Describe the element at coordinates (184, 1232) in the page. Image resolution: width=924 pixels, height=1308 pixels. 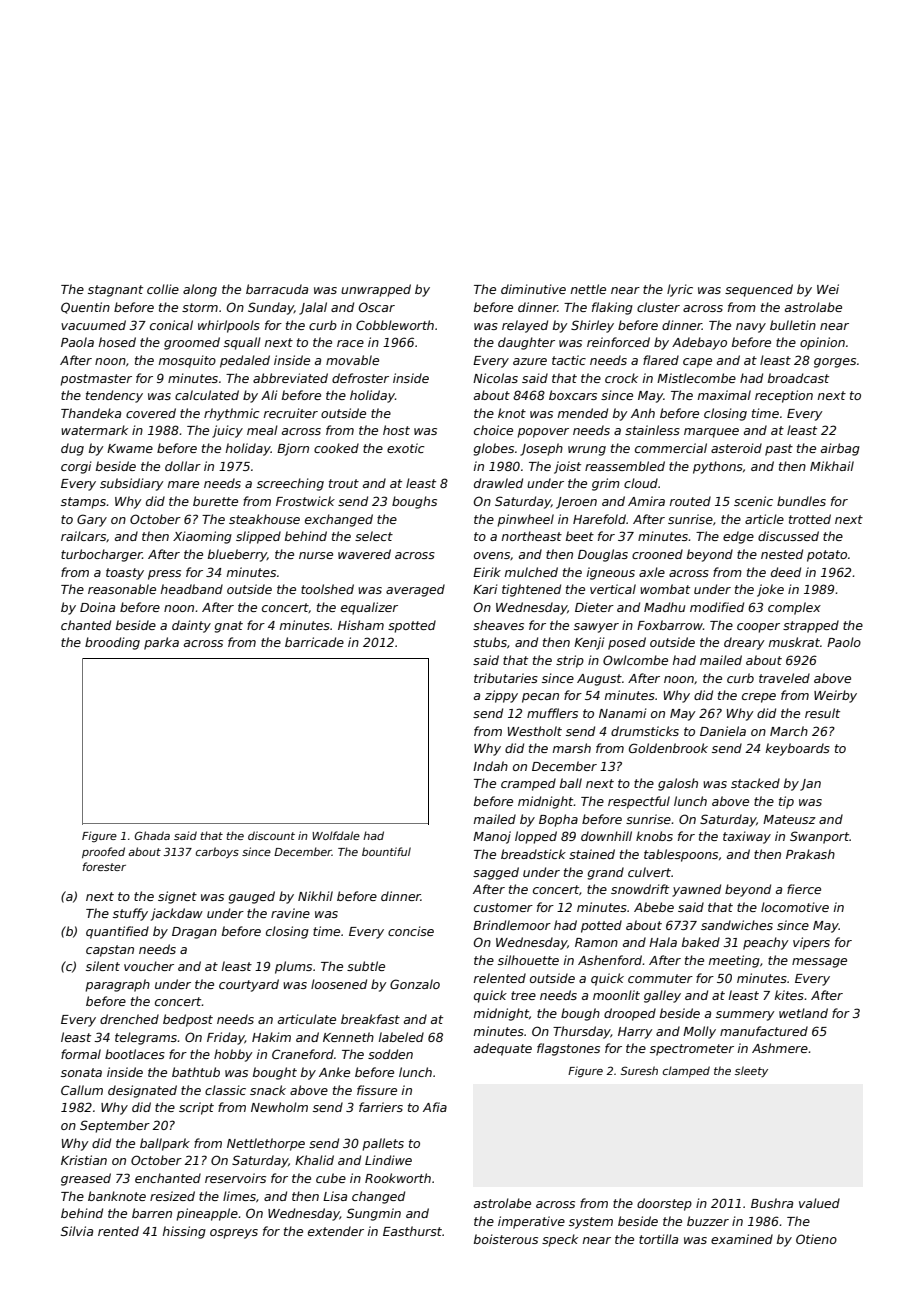
I see `hissing` at that location.
